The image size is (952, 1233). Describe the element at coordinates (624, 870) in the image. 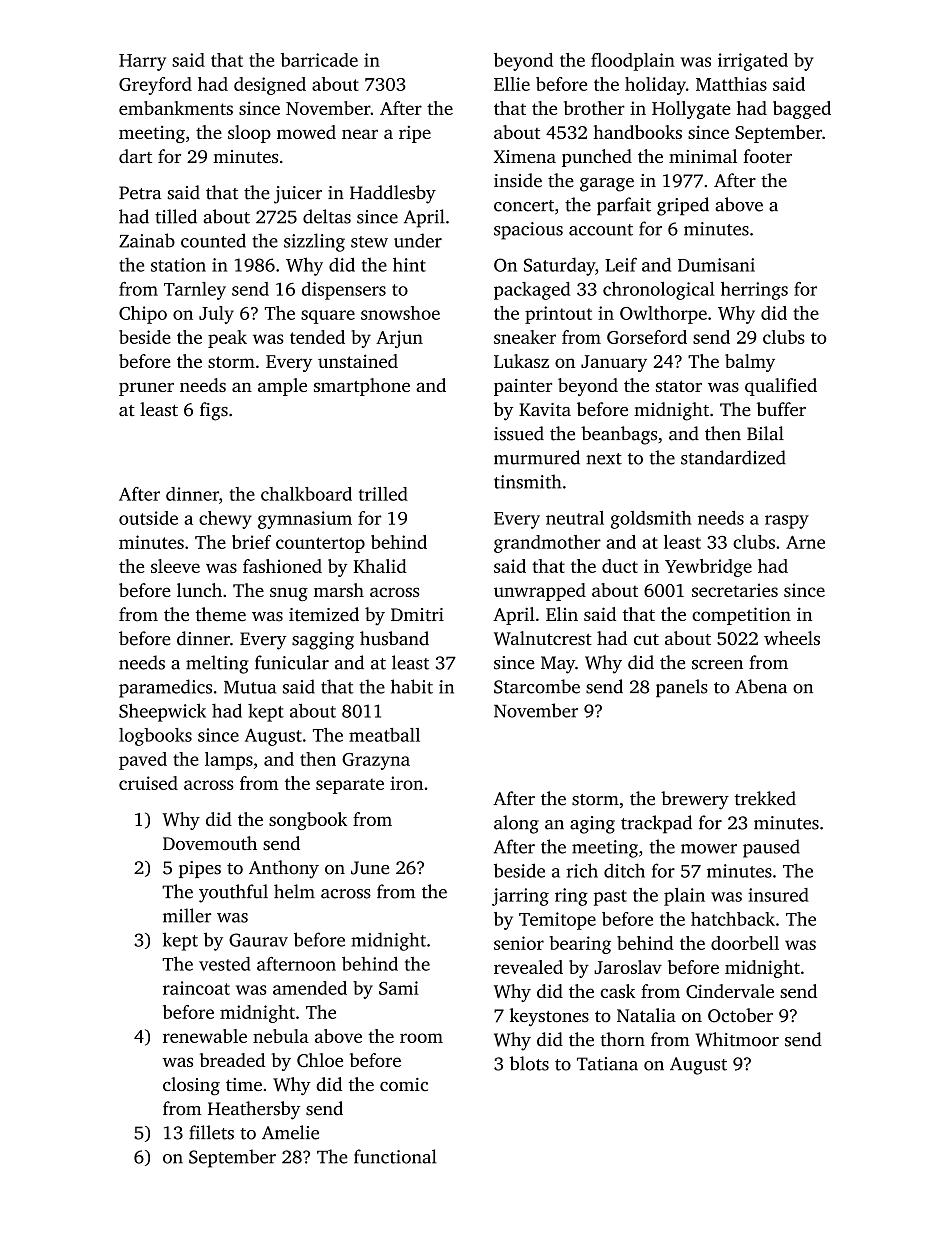

I see `ditch` at that location.
